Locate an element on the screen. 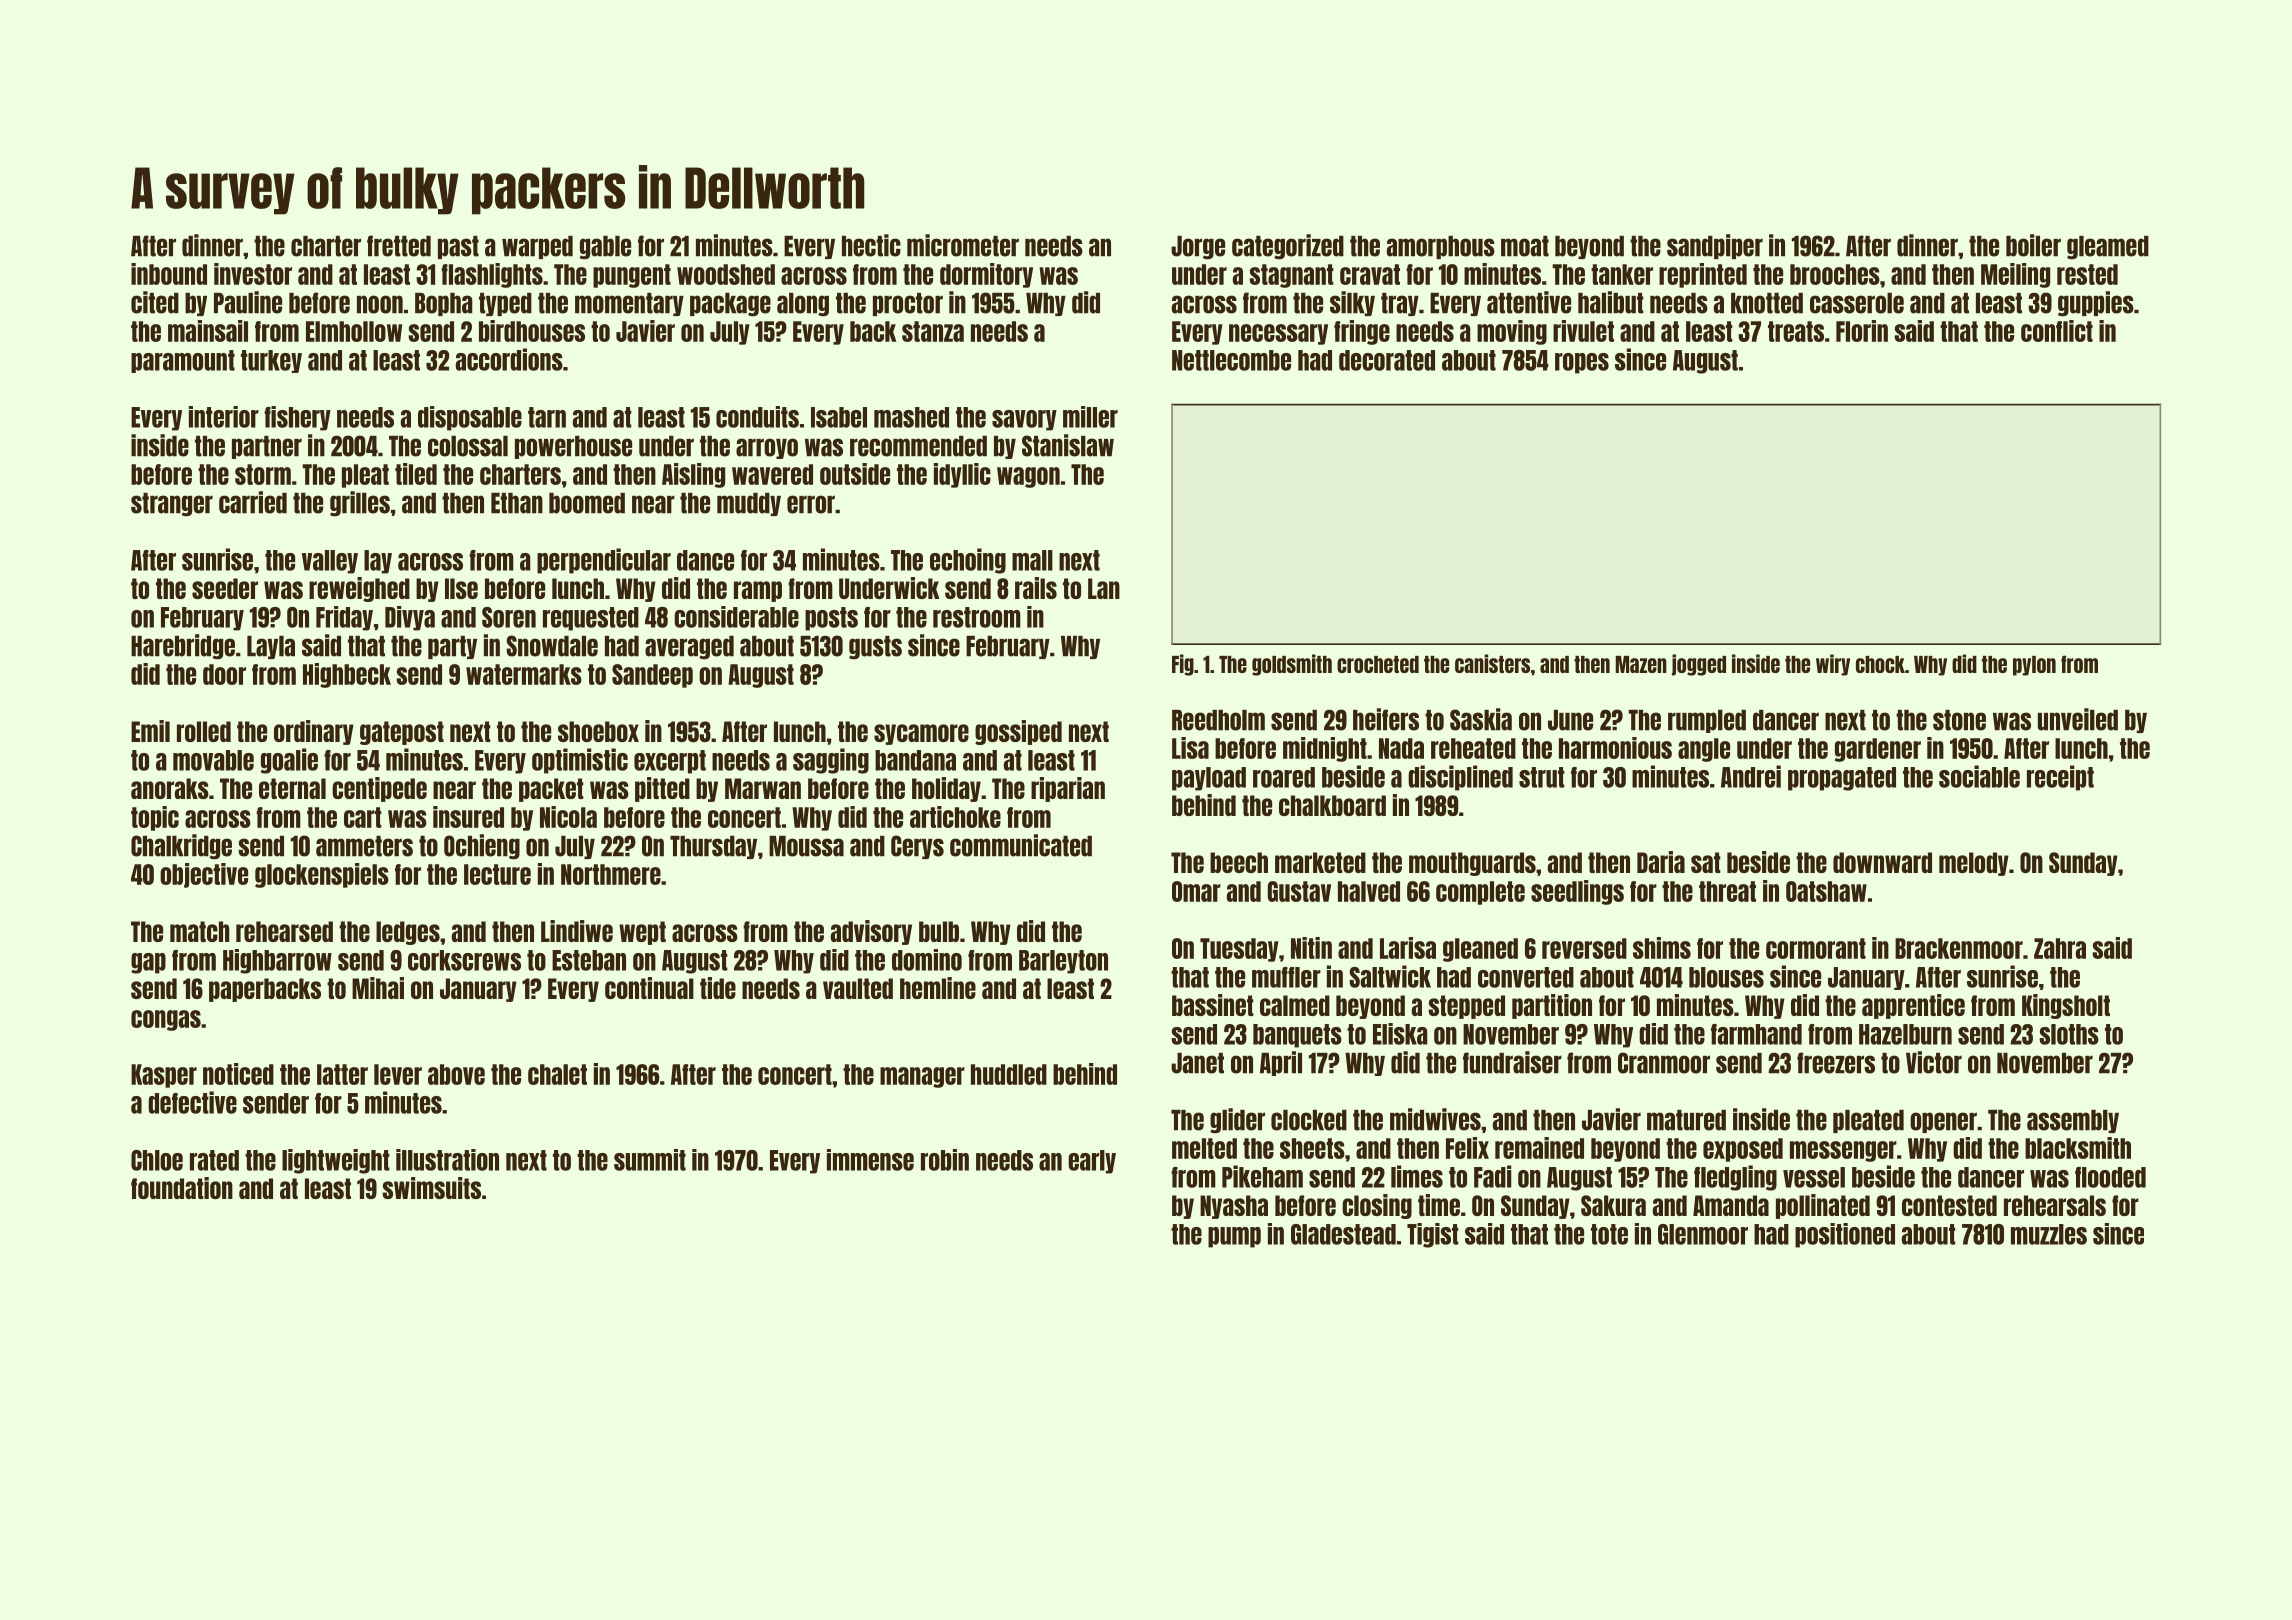 The height and width of the screenshot is (1620, 2292). hectic is located at coordinates (871, 245).
